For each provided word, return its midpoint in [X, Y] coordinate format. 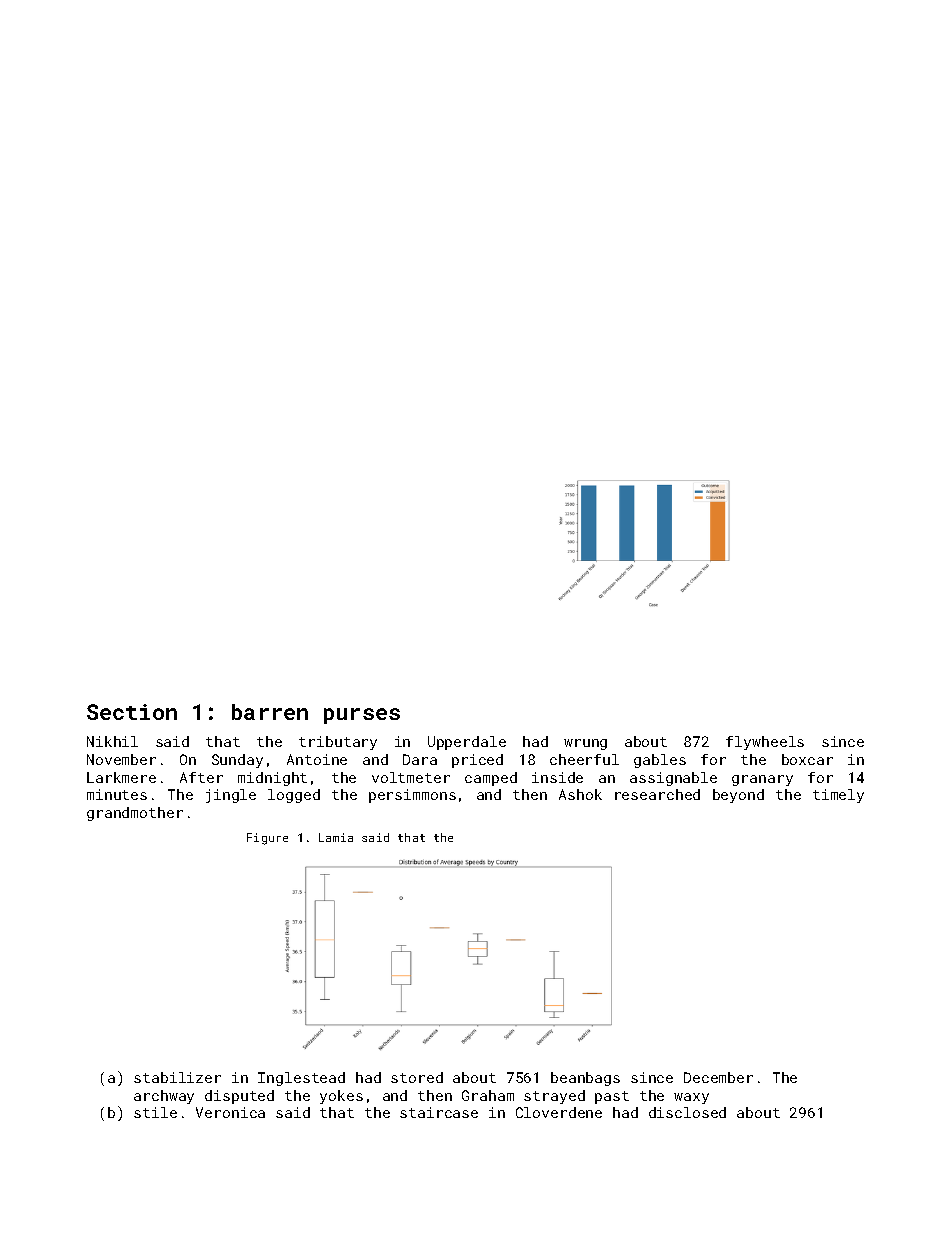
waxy [691, 1098]
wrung [585, 744]
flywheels [765, 743]
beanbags [585, 1079]
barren [270, 712]
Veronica [230, 1112]
